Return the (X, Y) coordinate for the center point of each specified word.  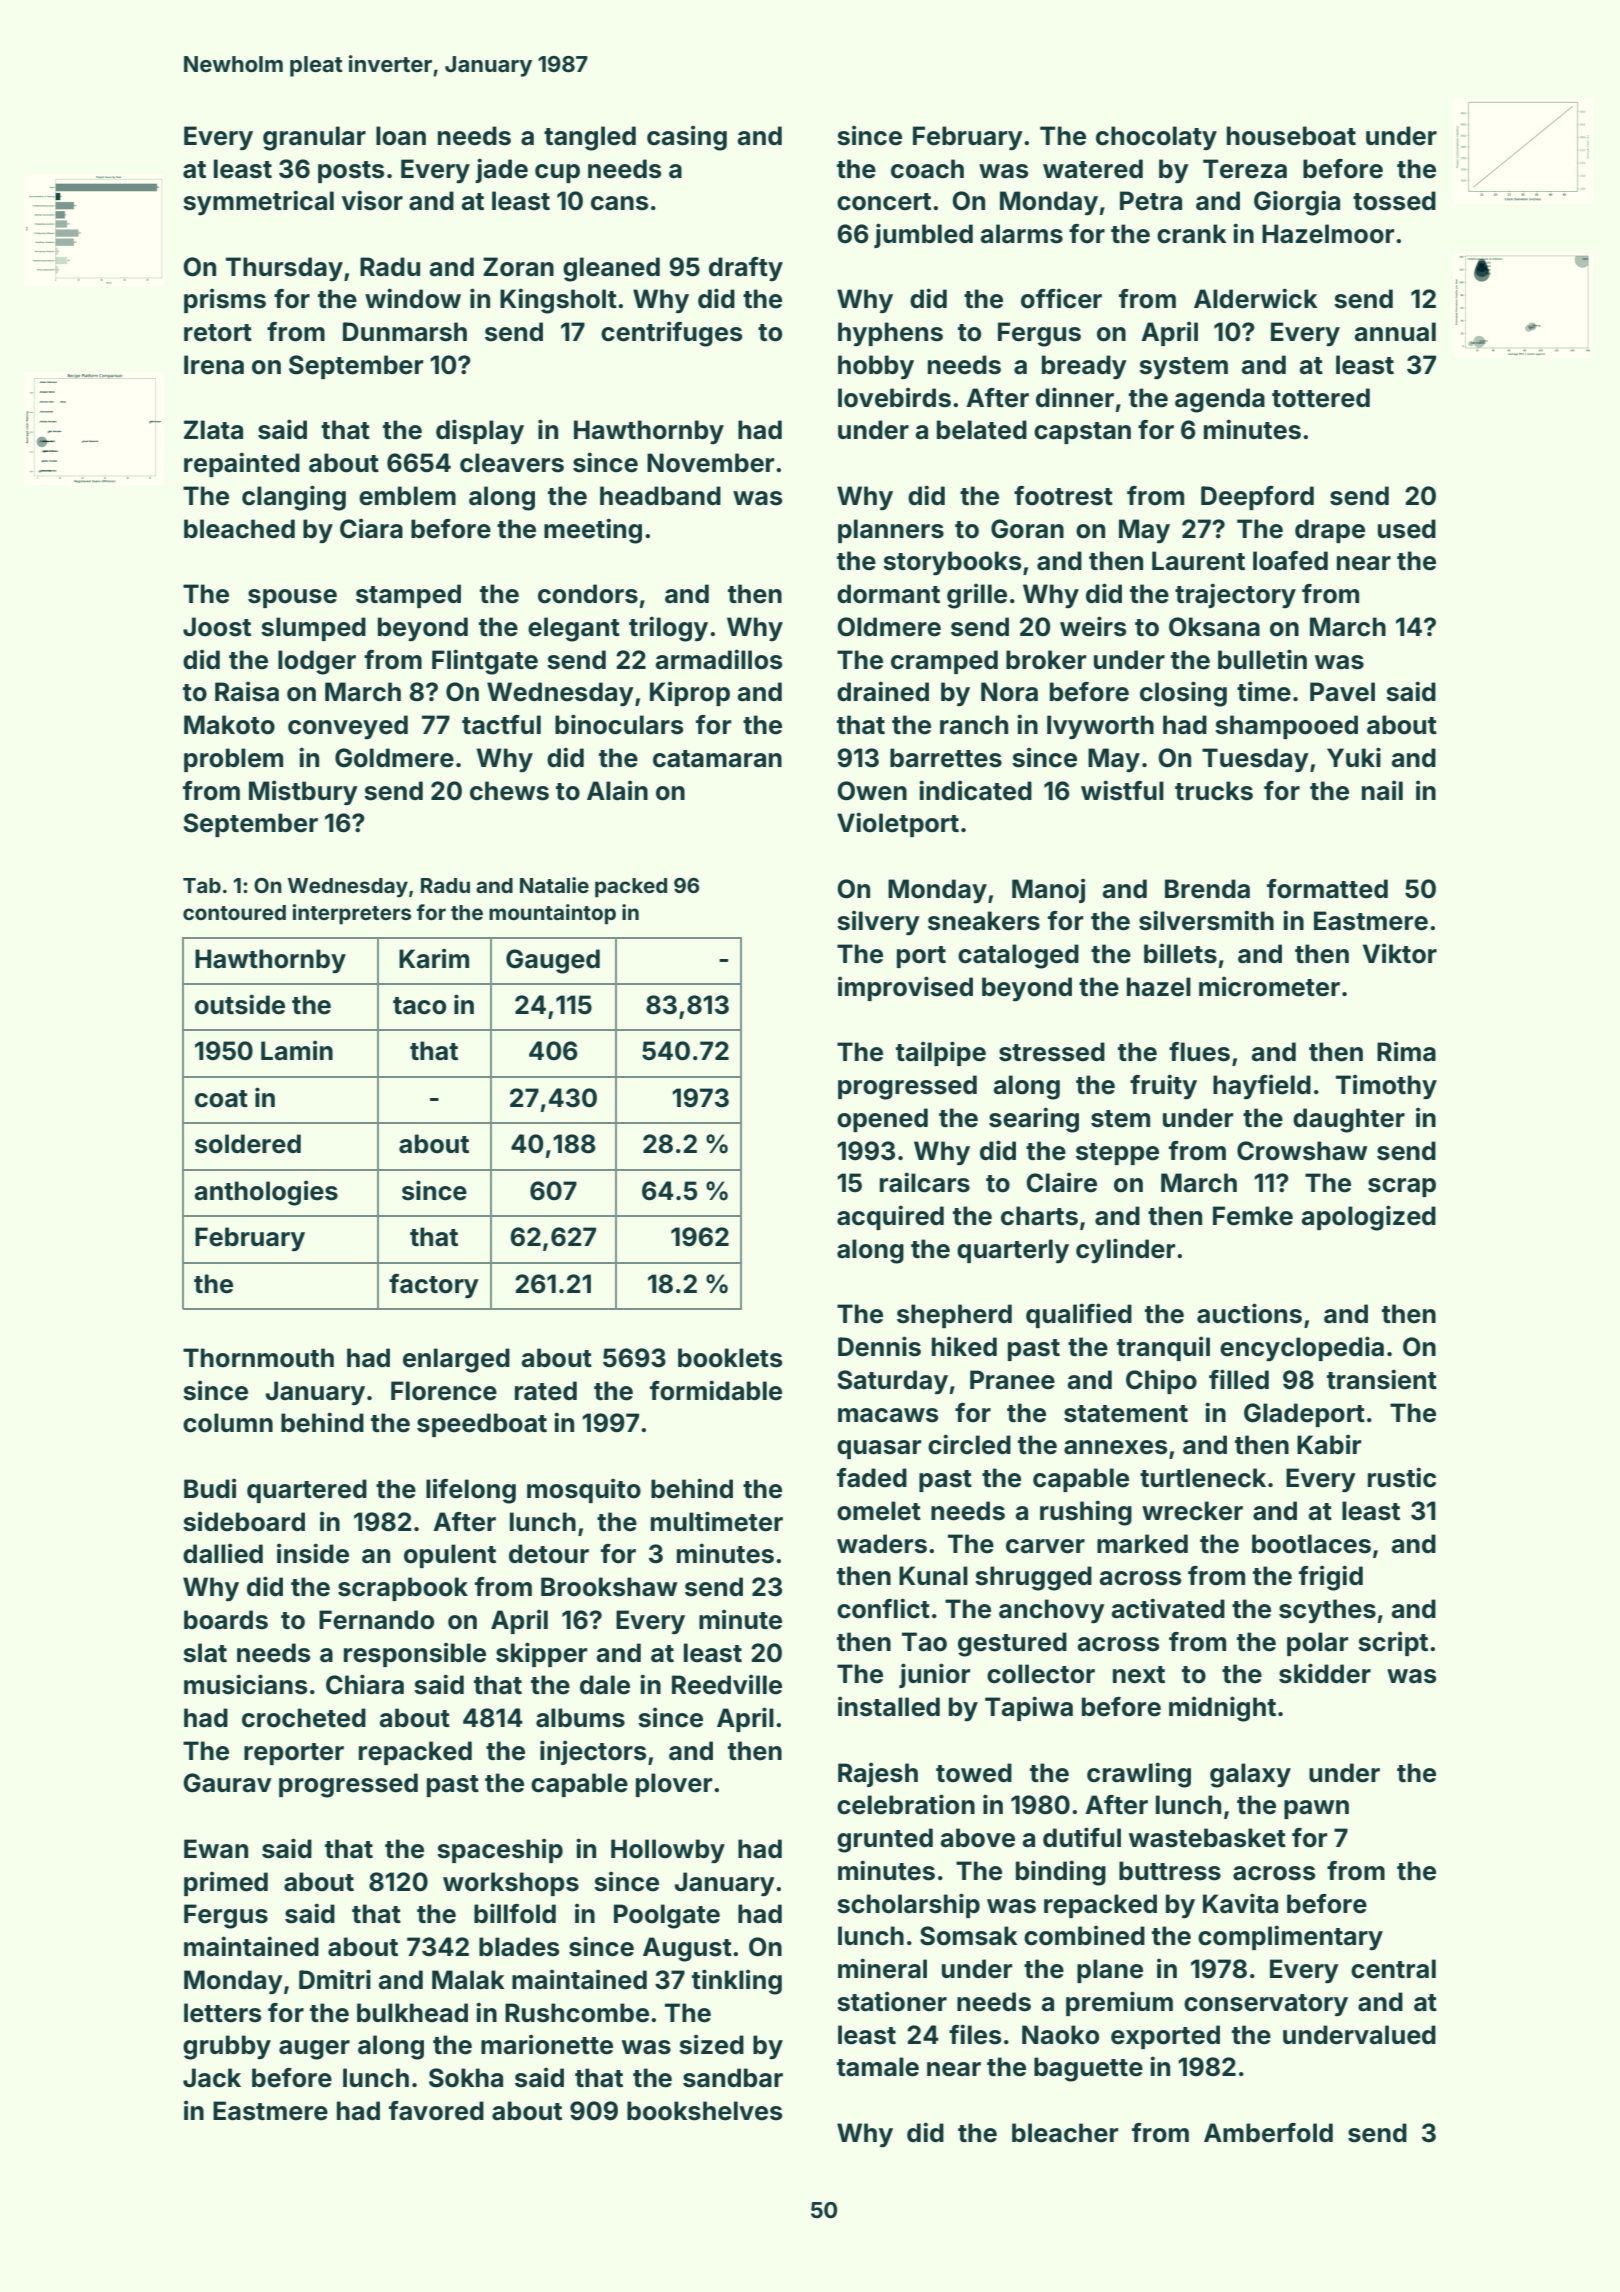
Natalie (554, 885)
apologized (1369, 1218)
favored (436, 2111)
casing (687, 138)
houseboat (1291, 136)
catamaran (717, 759)
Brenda (1207, 889)
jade (501, 170)
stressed (1052, 1052)
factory (434, 1286)
